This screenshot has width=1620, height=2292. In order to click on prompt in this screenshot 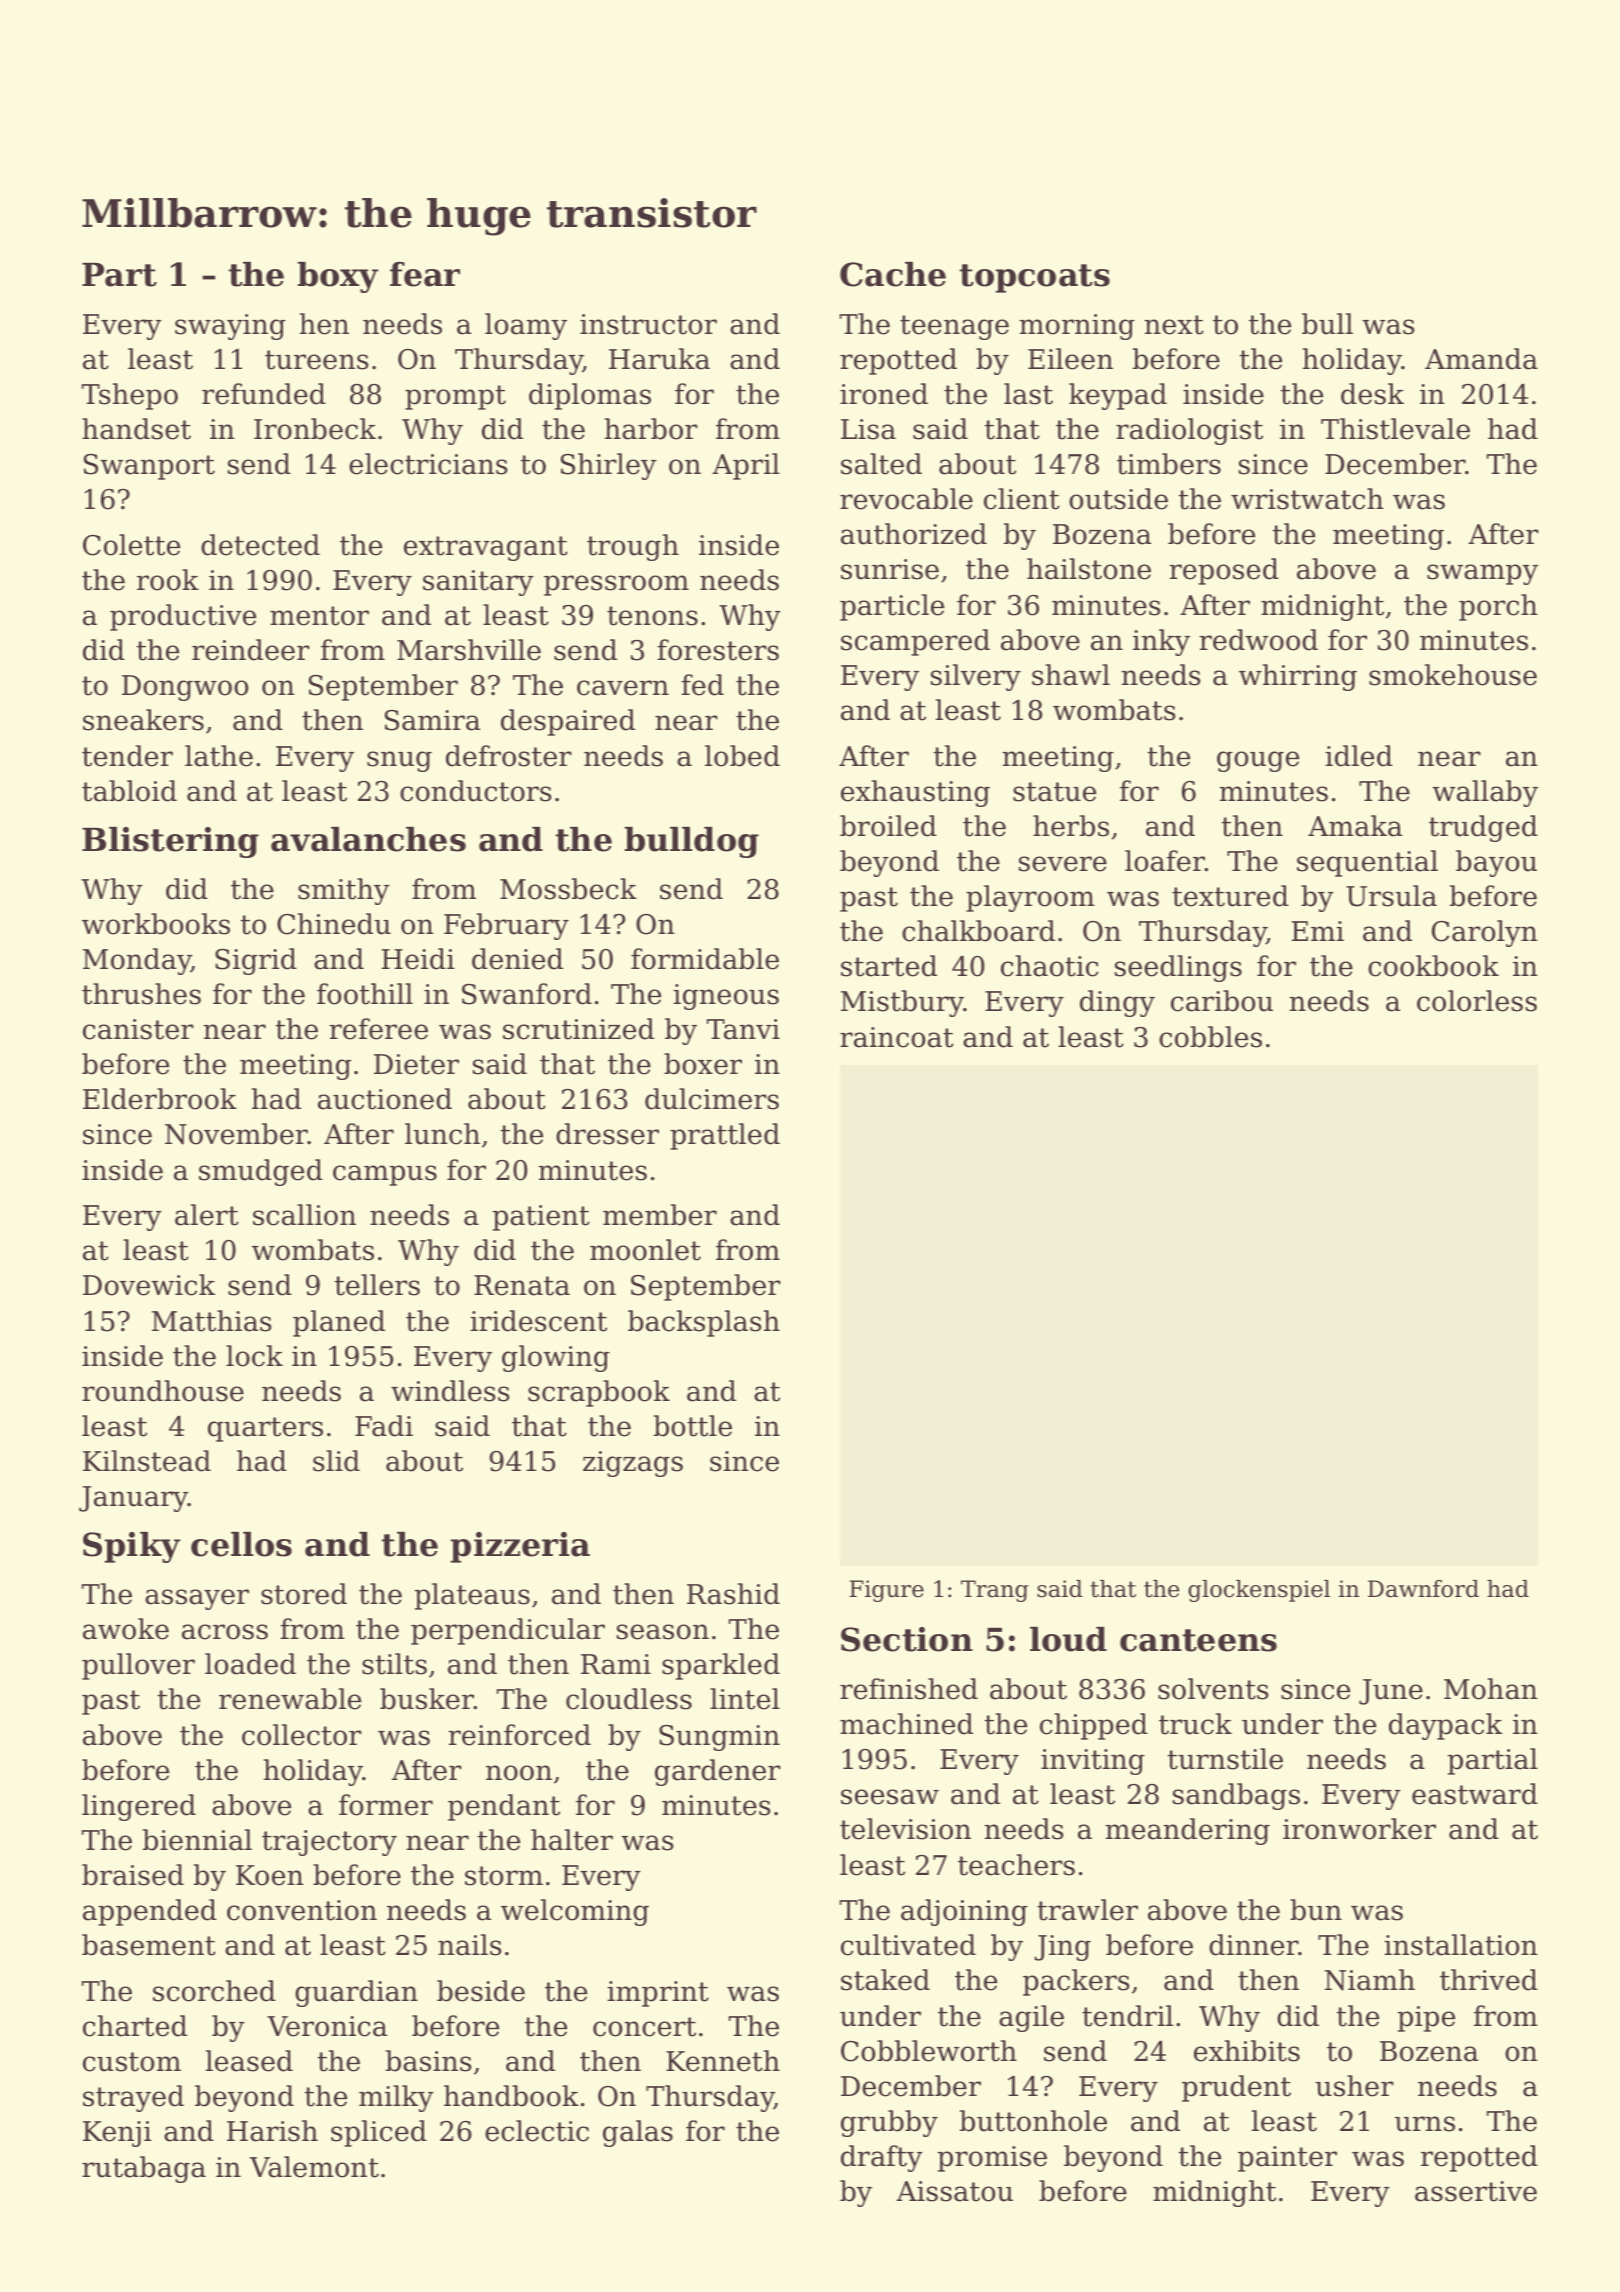, I will do `click(455, 397)`.
